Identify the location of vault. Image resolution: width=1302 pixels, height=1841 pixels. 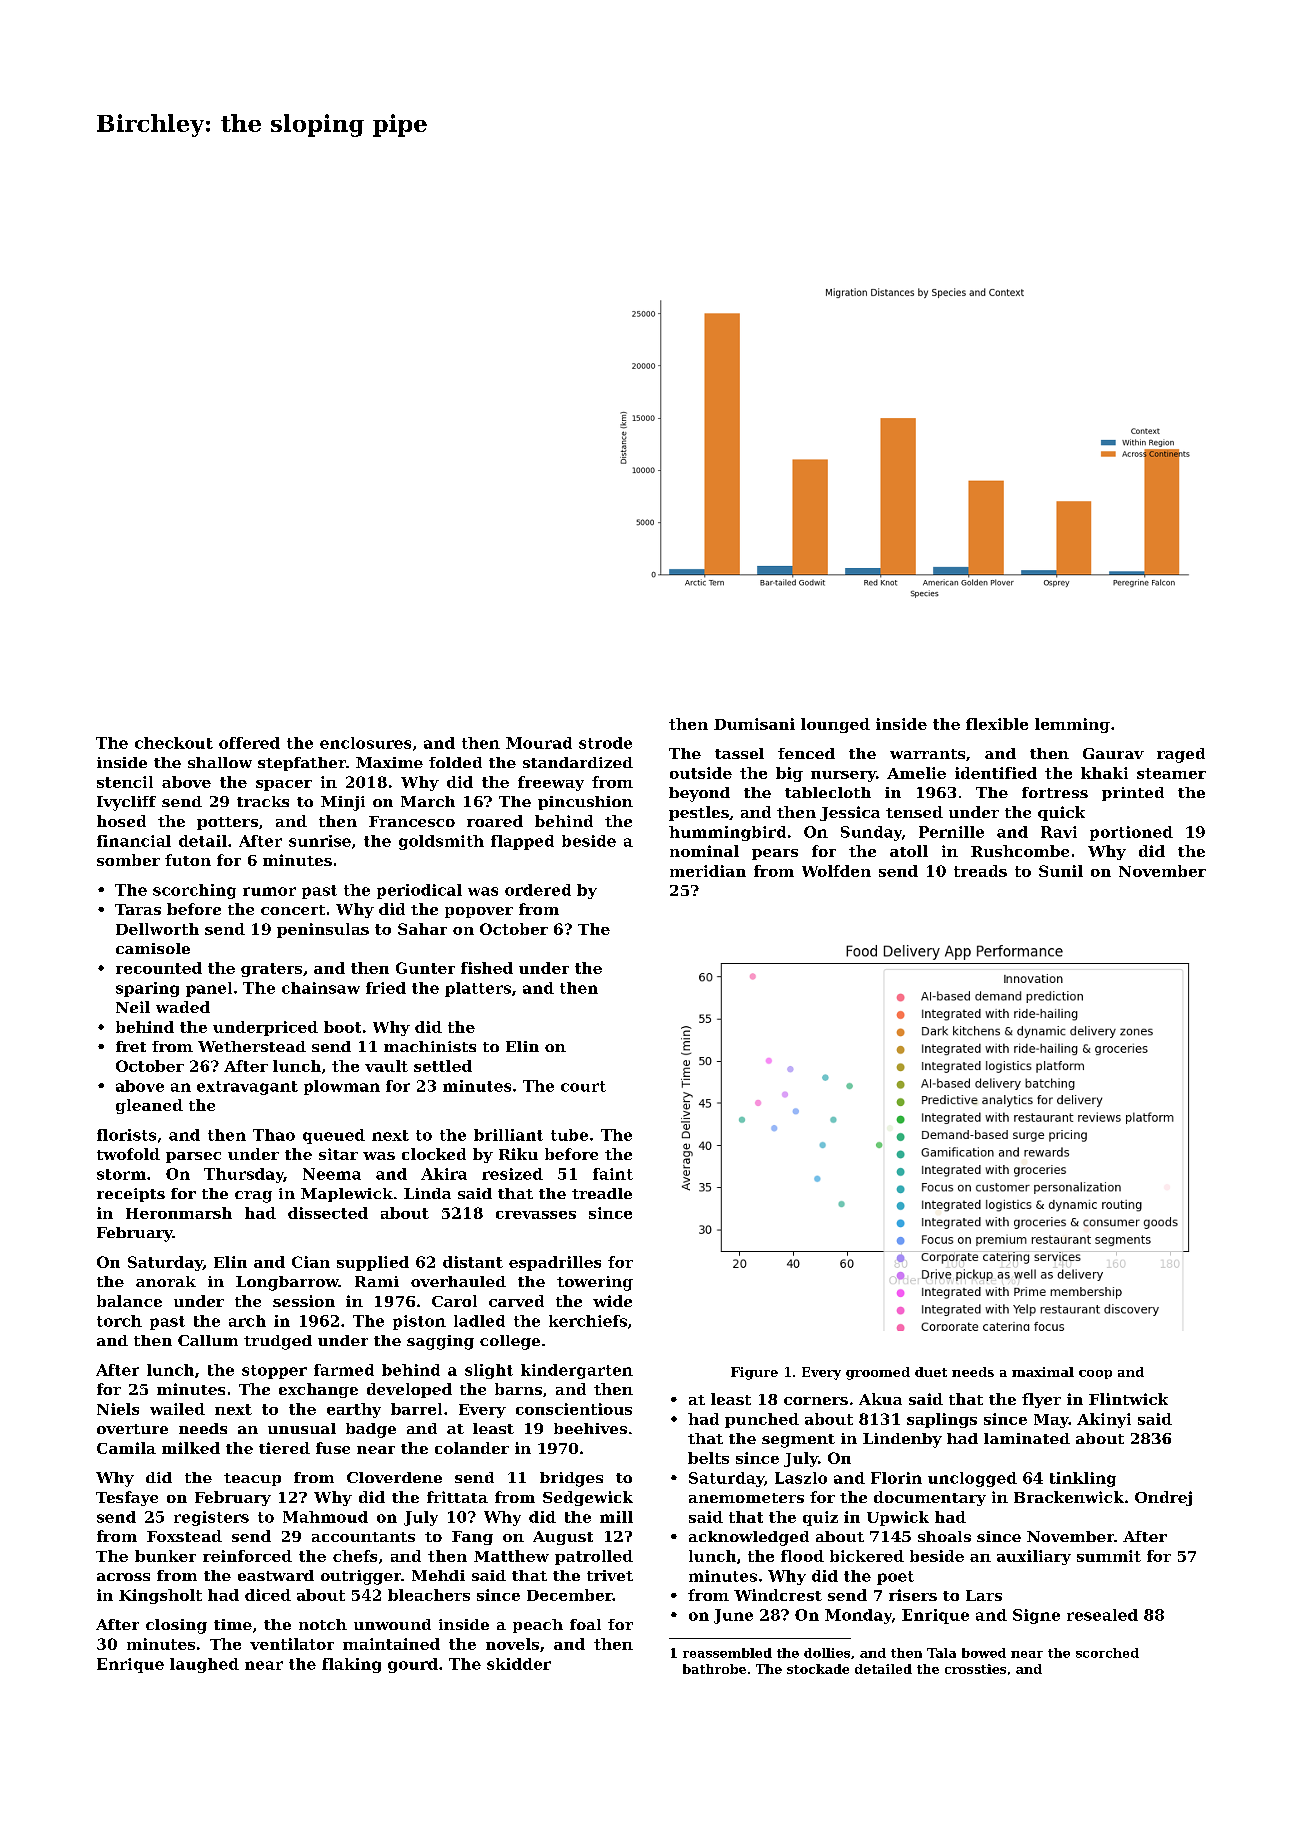
(386, 1066).
